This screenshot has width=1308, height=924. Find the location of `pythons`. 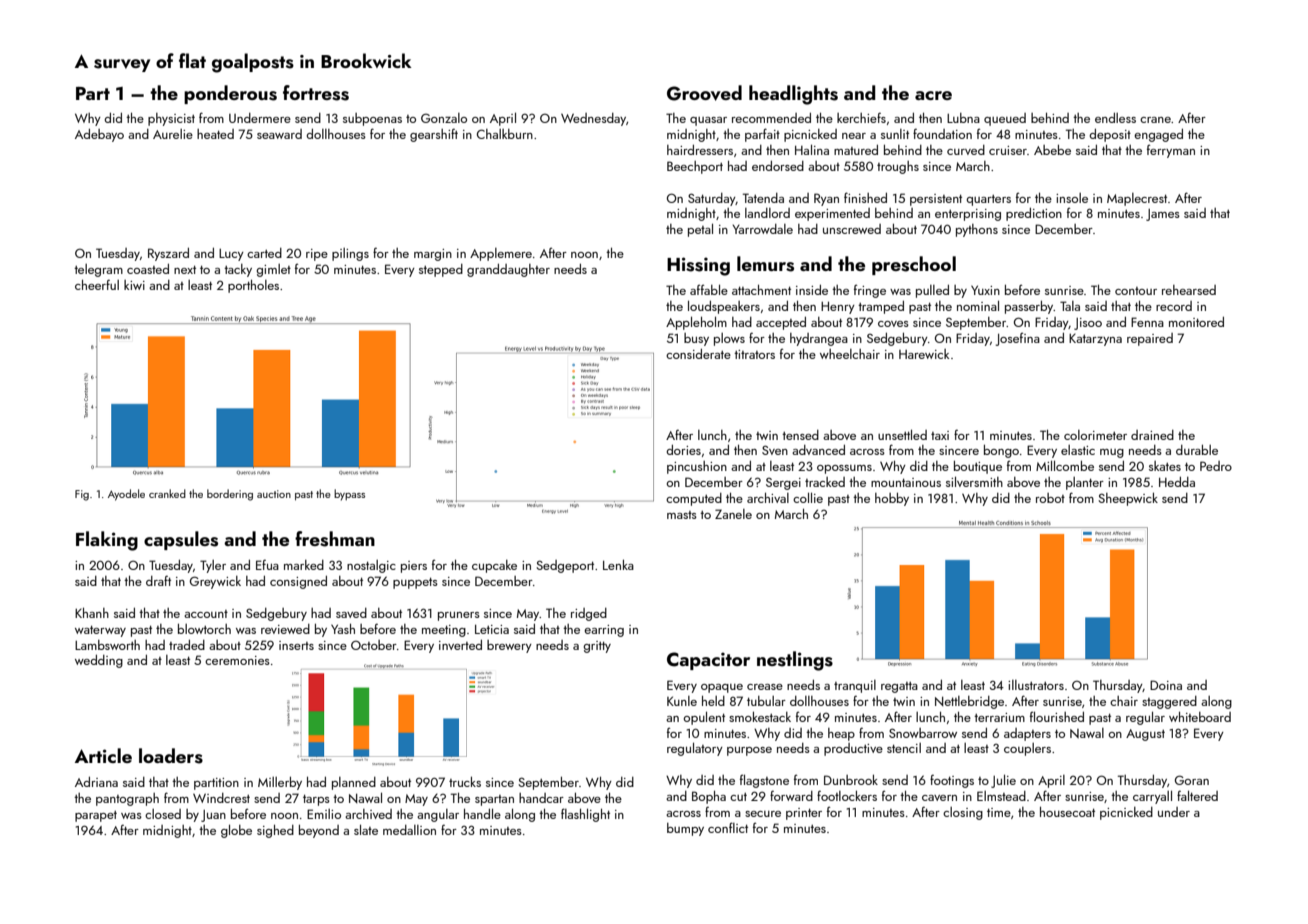

pythons is located at coordinates (977, 230).
